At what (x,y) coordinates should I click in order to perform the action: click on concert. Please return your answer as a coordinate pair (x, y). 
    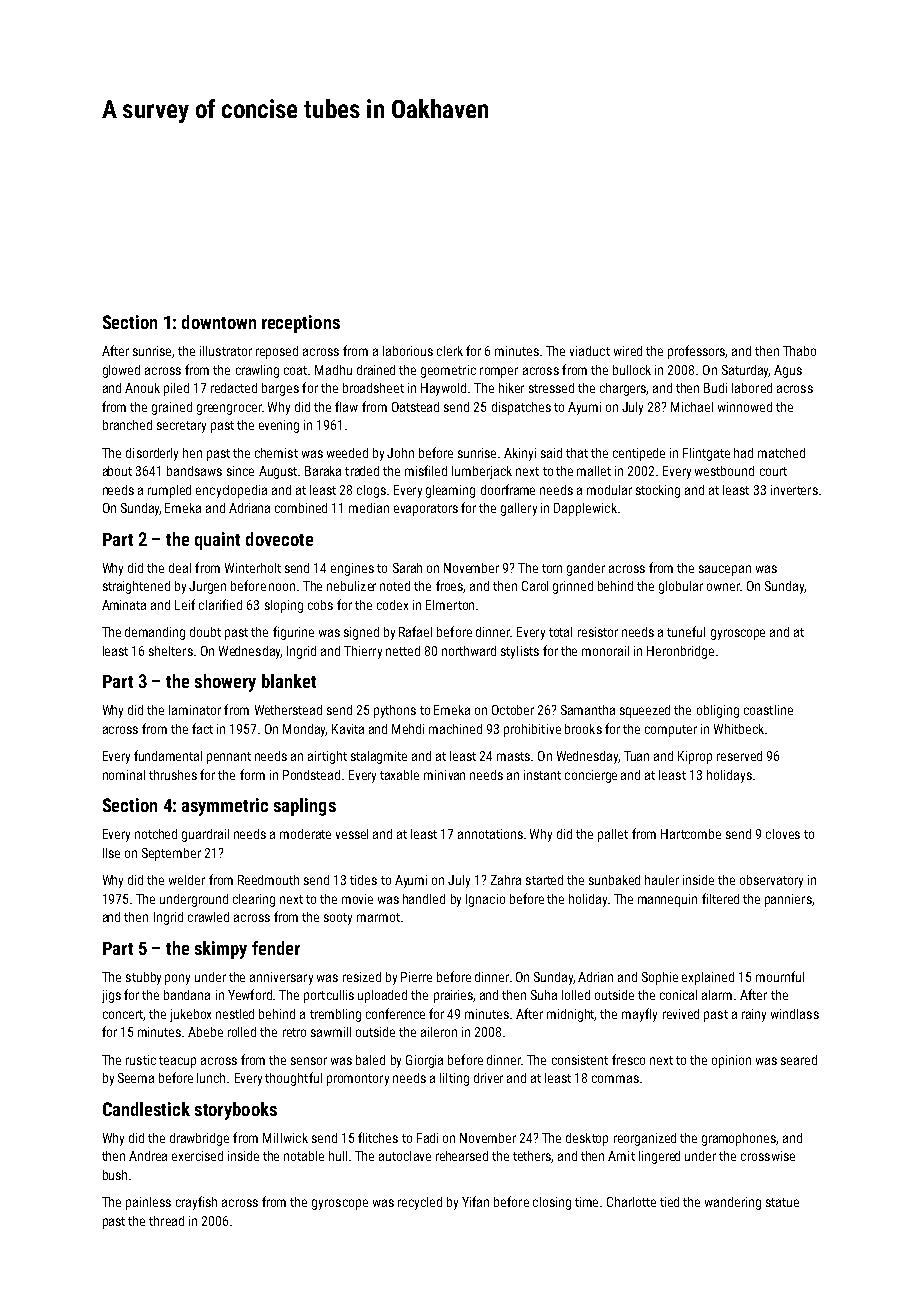
    Looking at the image, I should click on (123, 1014).
